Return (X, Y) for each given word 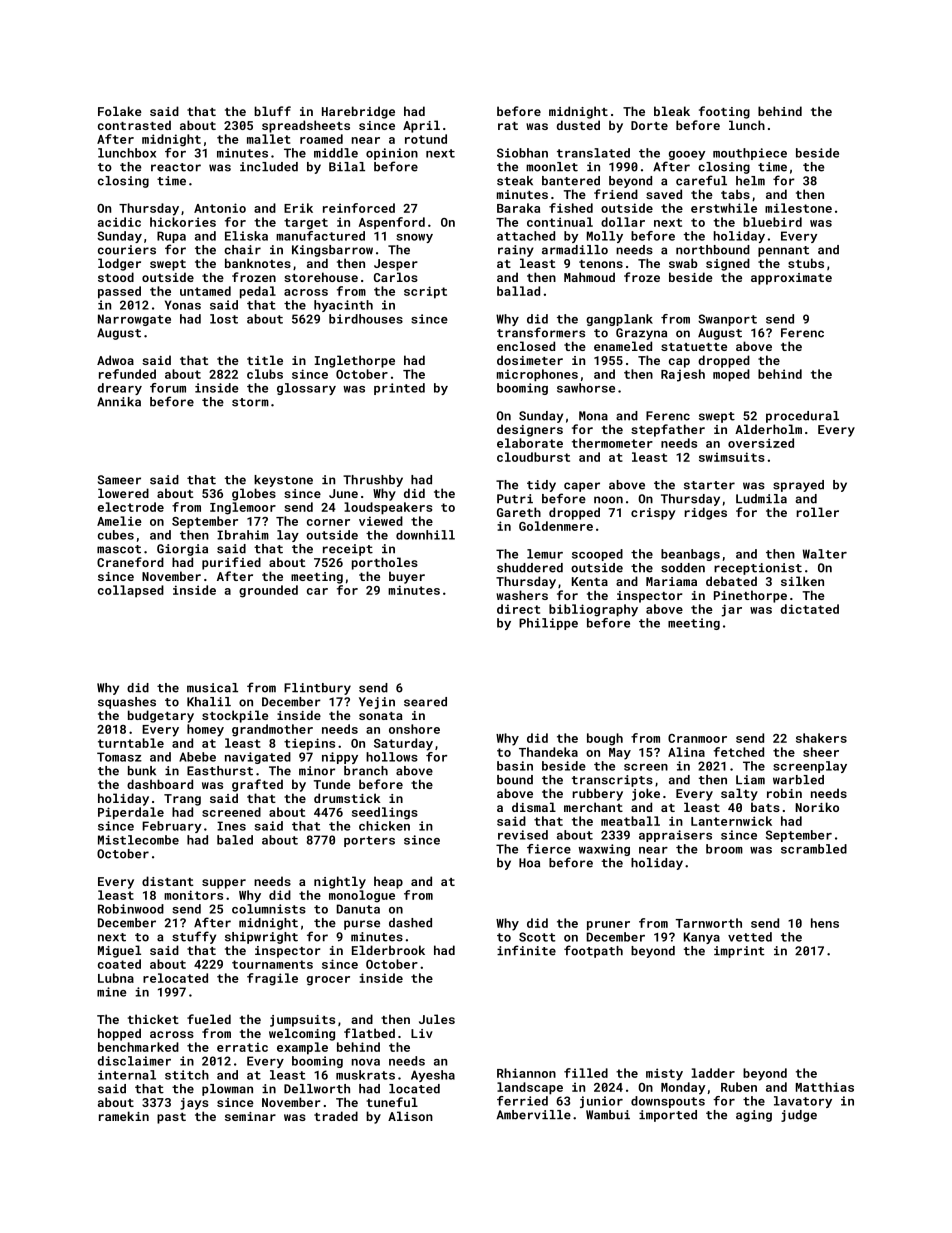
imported (668, 1116)
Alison (410, 1116)
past (171, 1118)
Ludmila (761, 499)
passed (119, 292)
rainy (516, 251)
